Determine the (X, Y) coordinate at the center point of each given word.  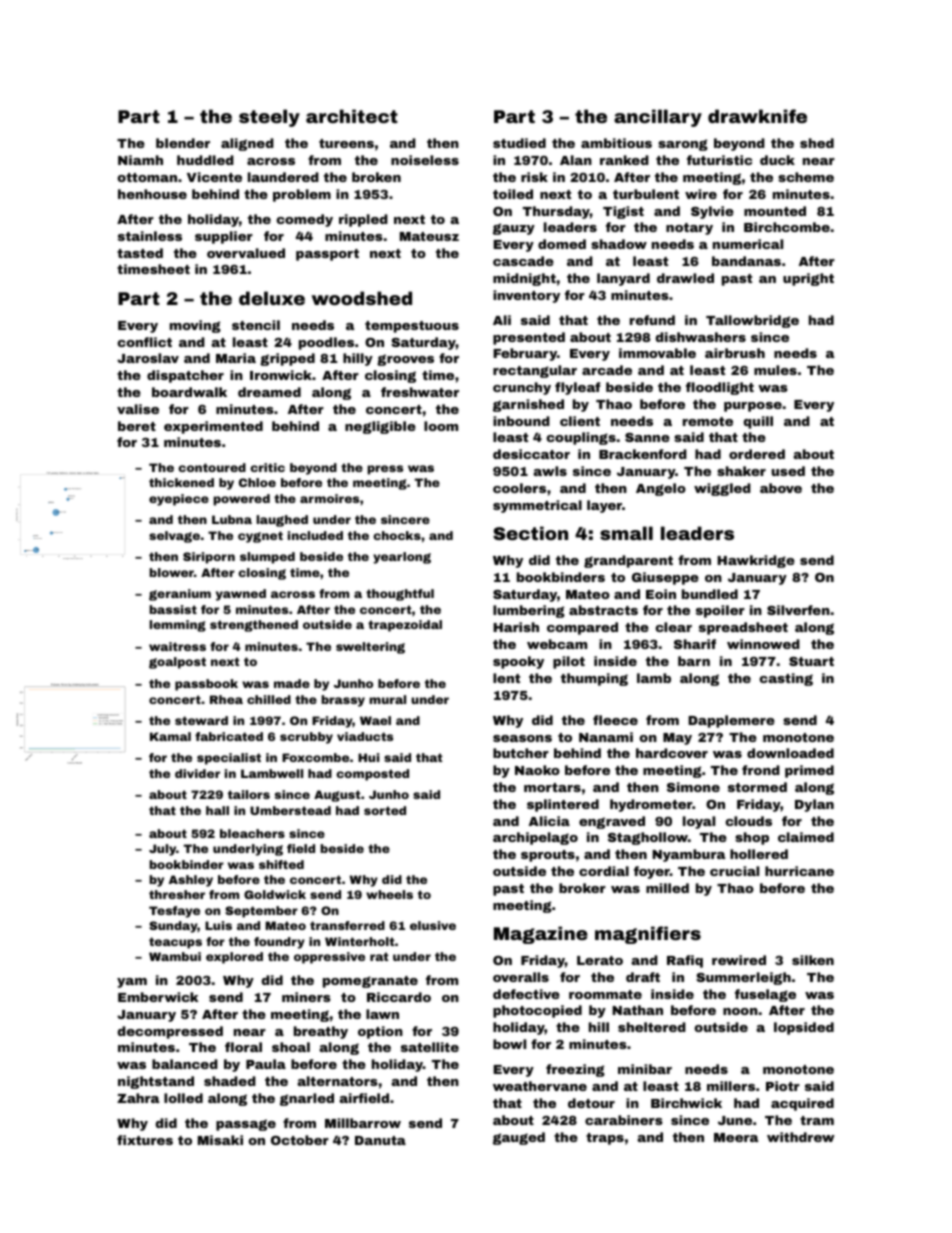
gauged (519, 1138)
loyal (699, 822)
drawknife (757, 116)
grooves (405, 360)
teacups (175, 943)
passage (246, 1125)
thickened (181, 482)
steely (269, 118)
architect (352, 116)
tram (817, 1120)
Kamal (170, 736)
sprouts (548, 856)
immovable (657, 353)
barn (694, 661)
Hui (368, 757)
